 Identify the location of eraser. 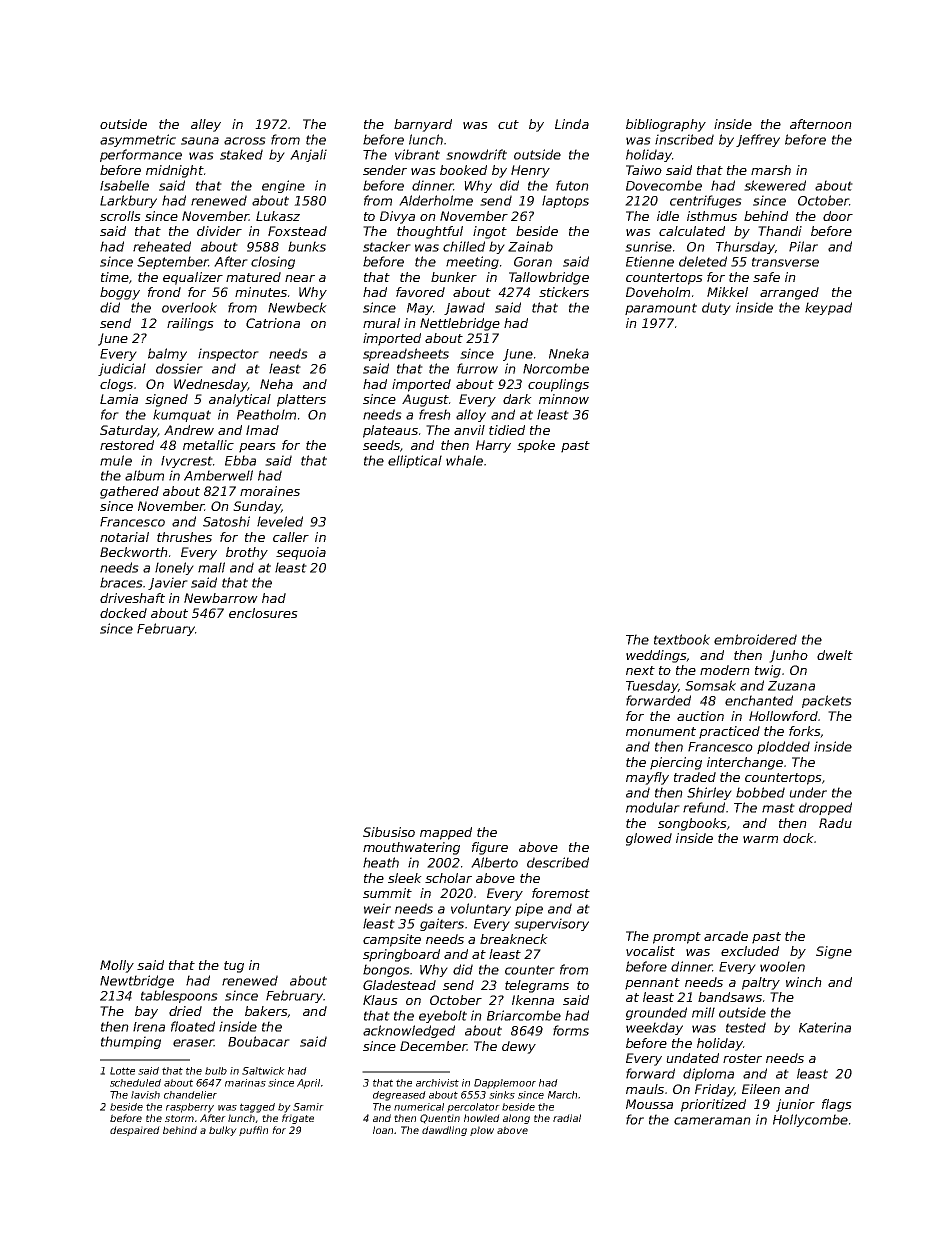
(193, 1043).
